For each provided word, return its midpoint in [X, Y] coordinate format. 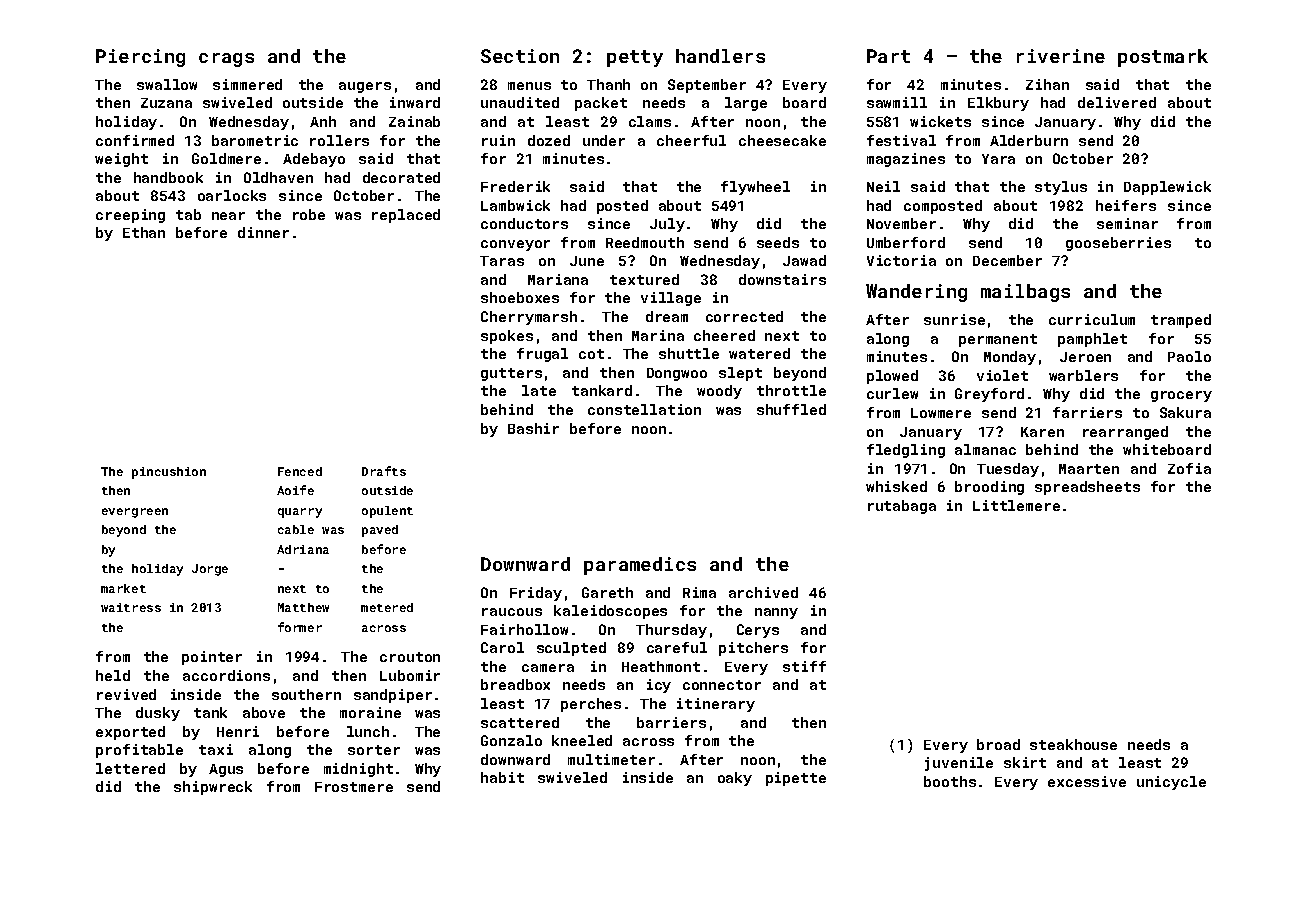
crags [226, 60]
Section [520, 56]
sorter [374, 750]
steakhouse [1073, 744]
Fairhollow [524, 629]
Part [888, 56]
